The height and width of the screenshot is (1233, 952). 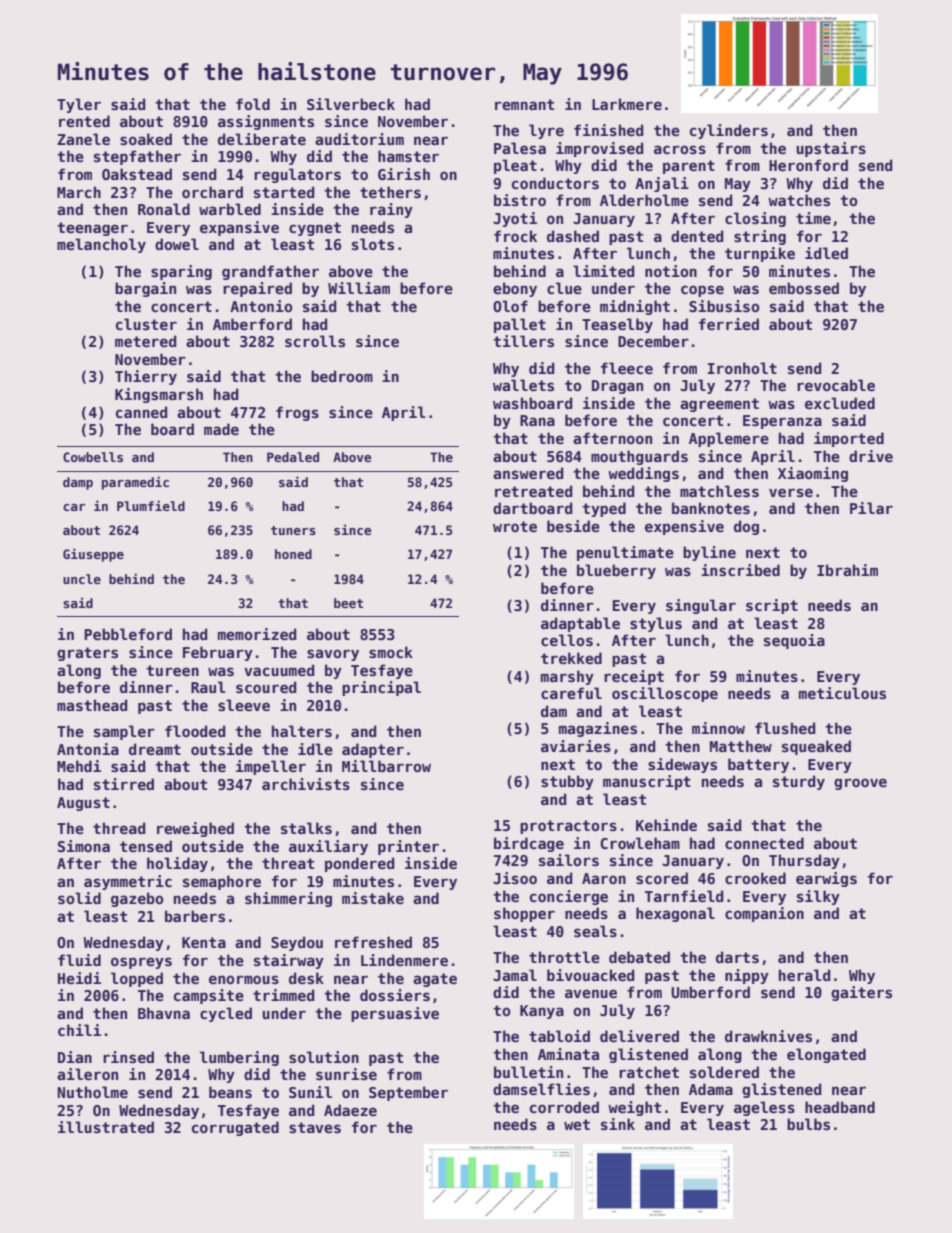 I want to click on Thierry, so click(x=146, y=377).
